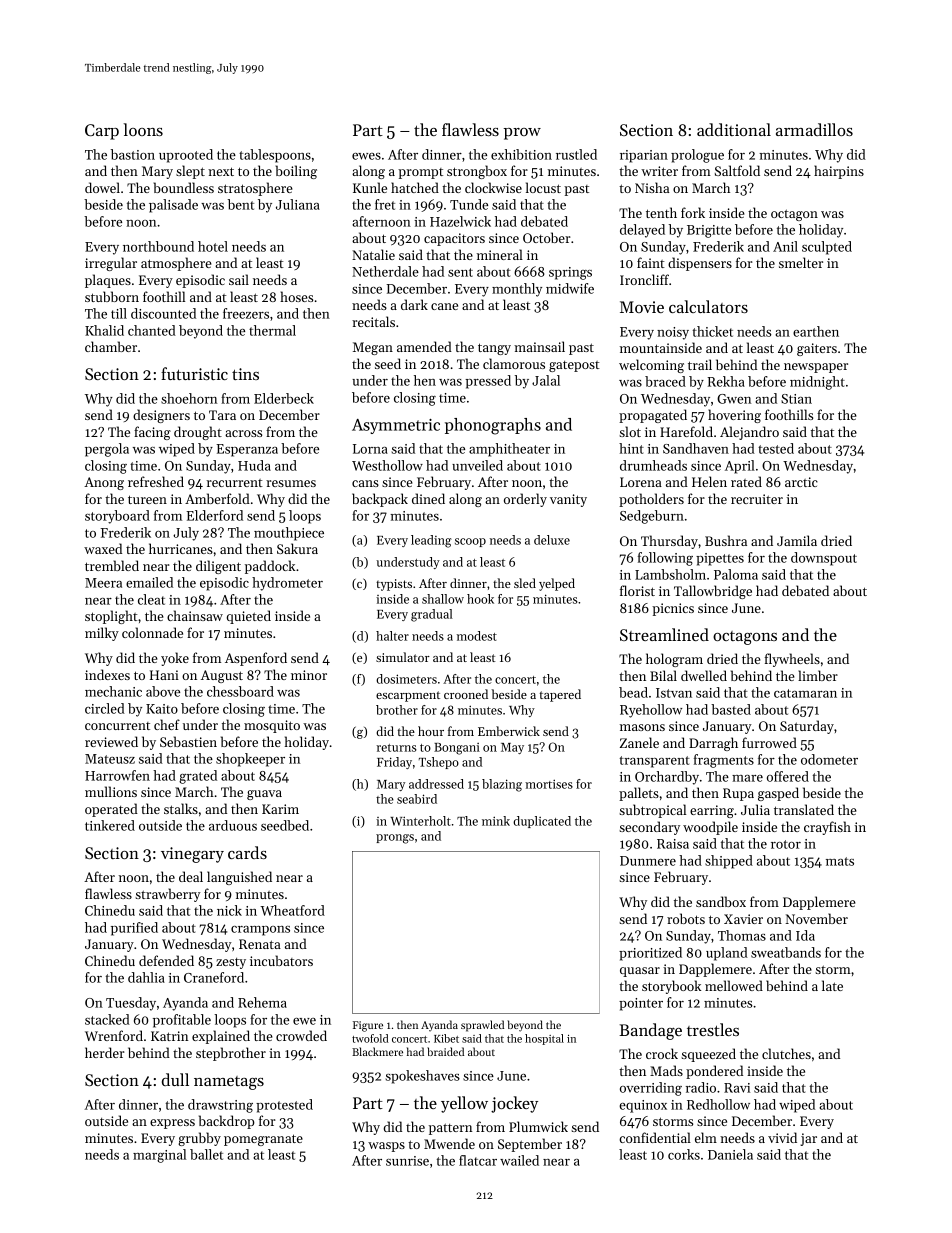  I want to click on wailed, so click(519, 1160).
